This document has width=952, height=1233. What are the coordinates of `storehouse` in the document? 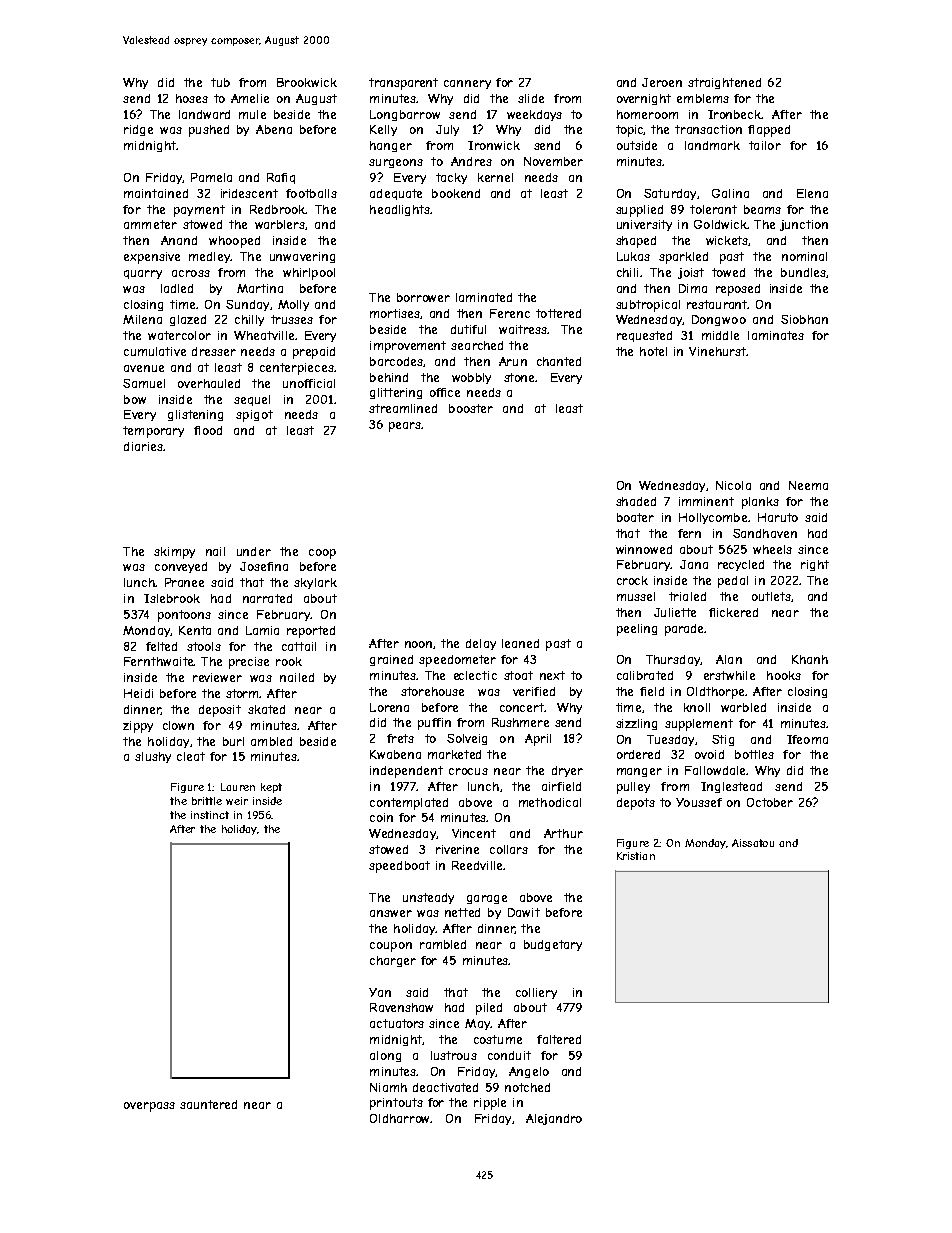 It's located at (432, 691).
